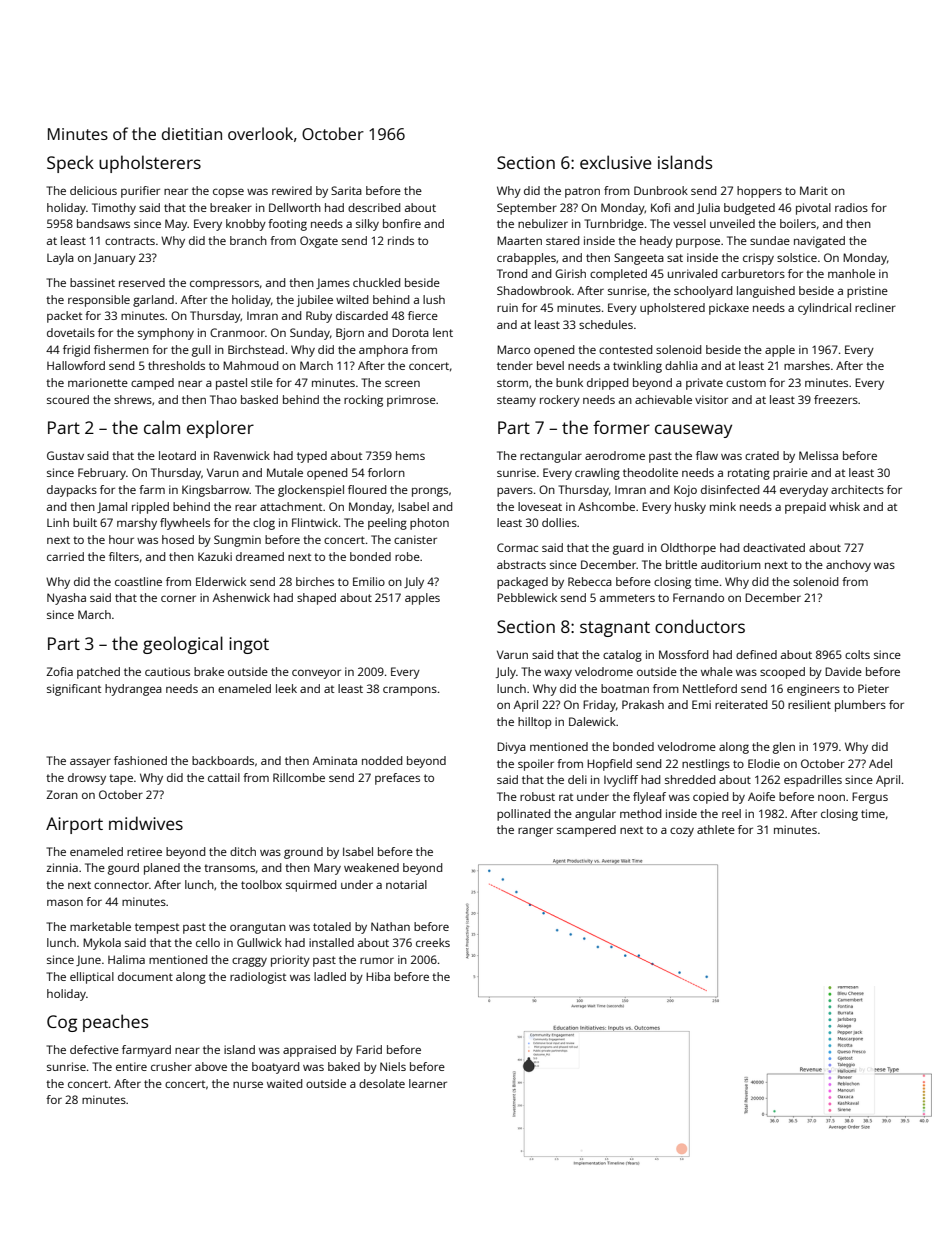  I want to click on freezers, so click(836, 399).
